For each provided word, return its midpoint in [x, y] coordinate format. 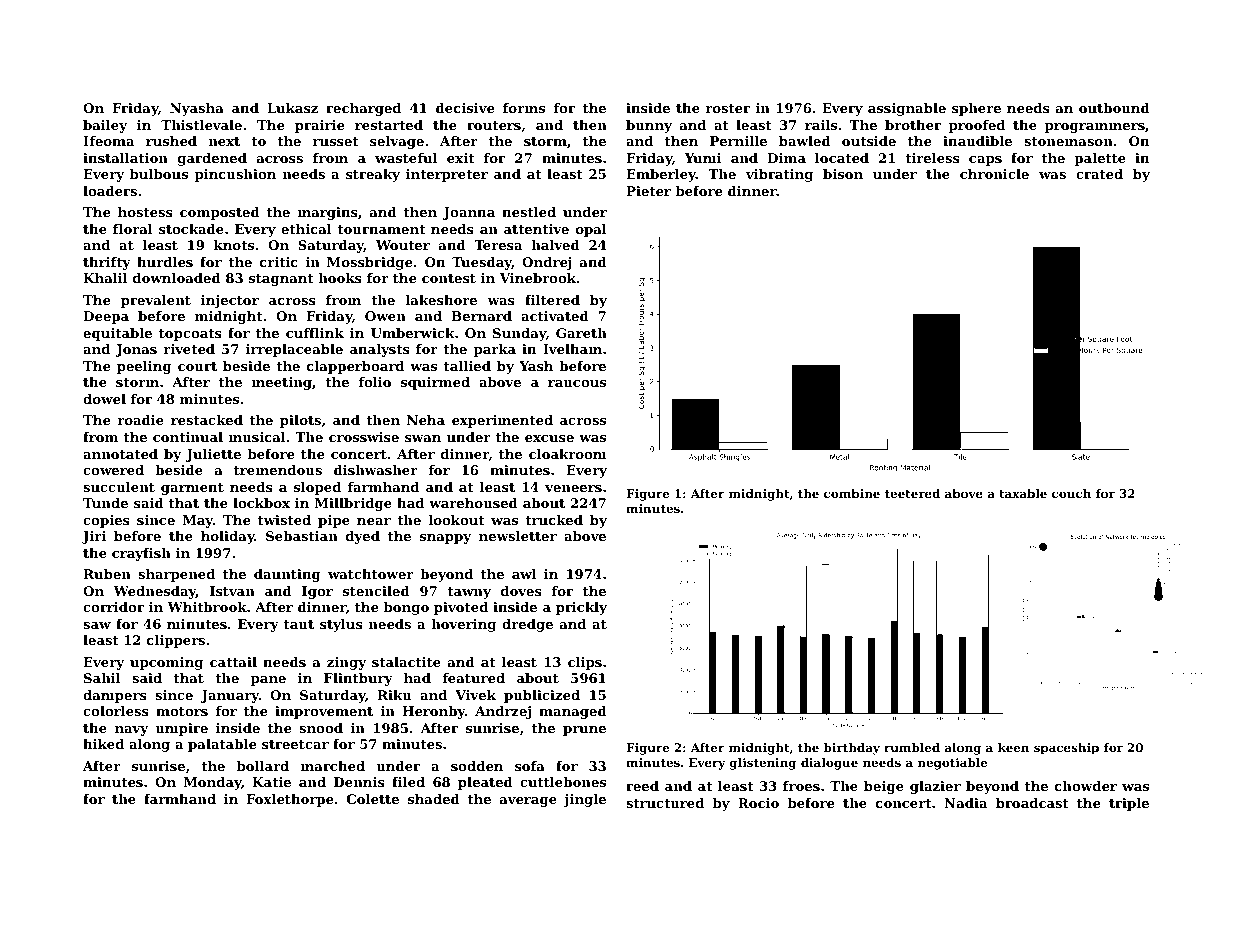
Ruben [107, 574]
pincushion [235, 175]
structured [665, 803]
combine [852, 493]
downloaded [177, 278]
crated [1099, 174]
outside [869, 141]
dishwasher [376, 470]
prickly [581, 608]
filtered [552, 300]
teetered [912, 493]
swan [423, 438]
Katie [271, 782]
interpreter [447, 175]
